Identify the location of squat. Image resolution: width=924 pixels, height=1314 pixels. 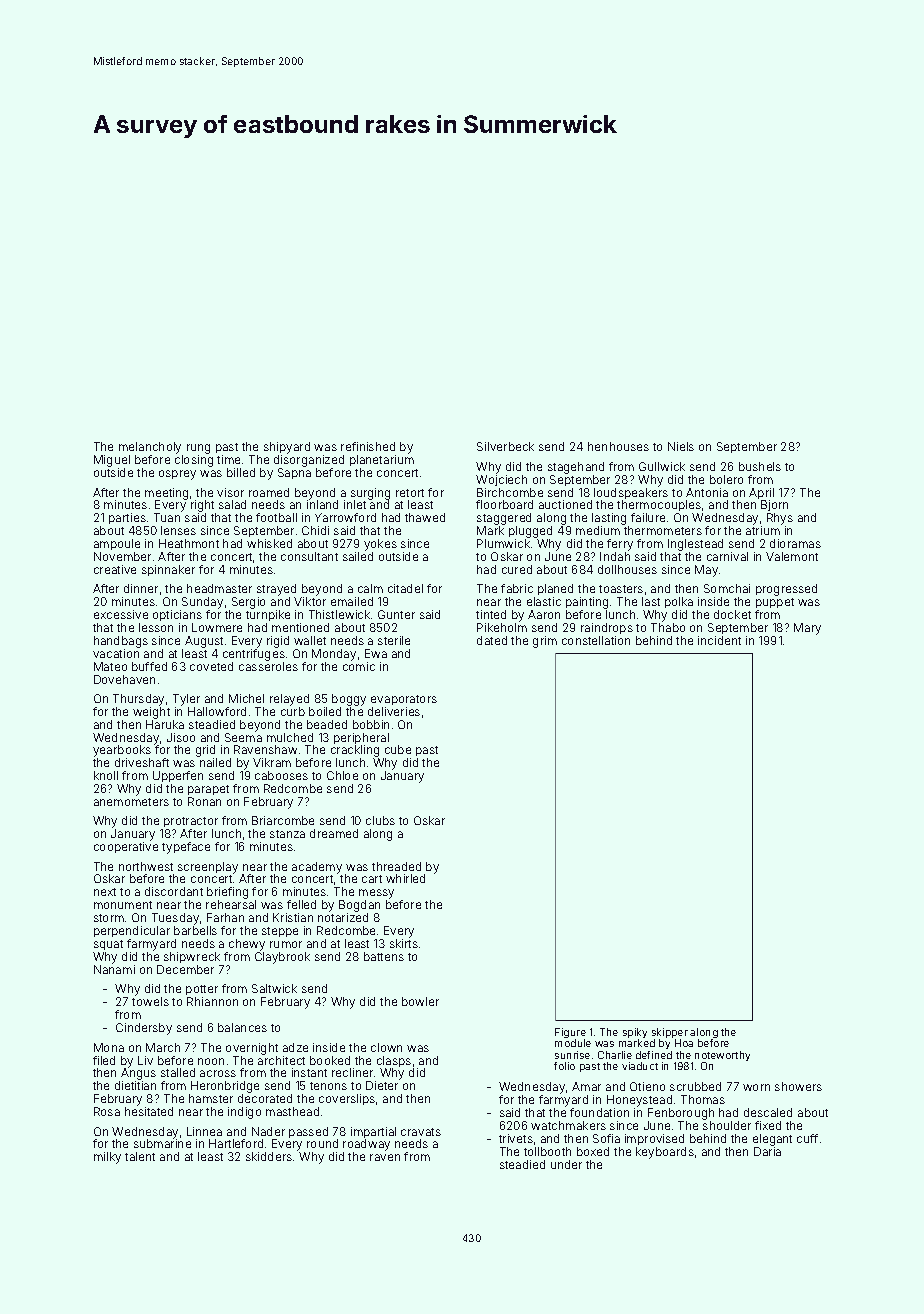
(108, 945).
